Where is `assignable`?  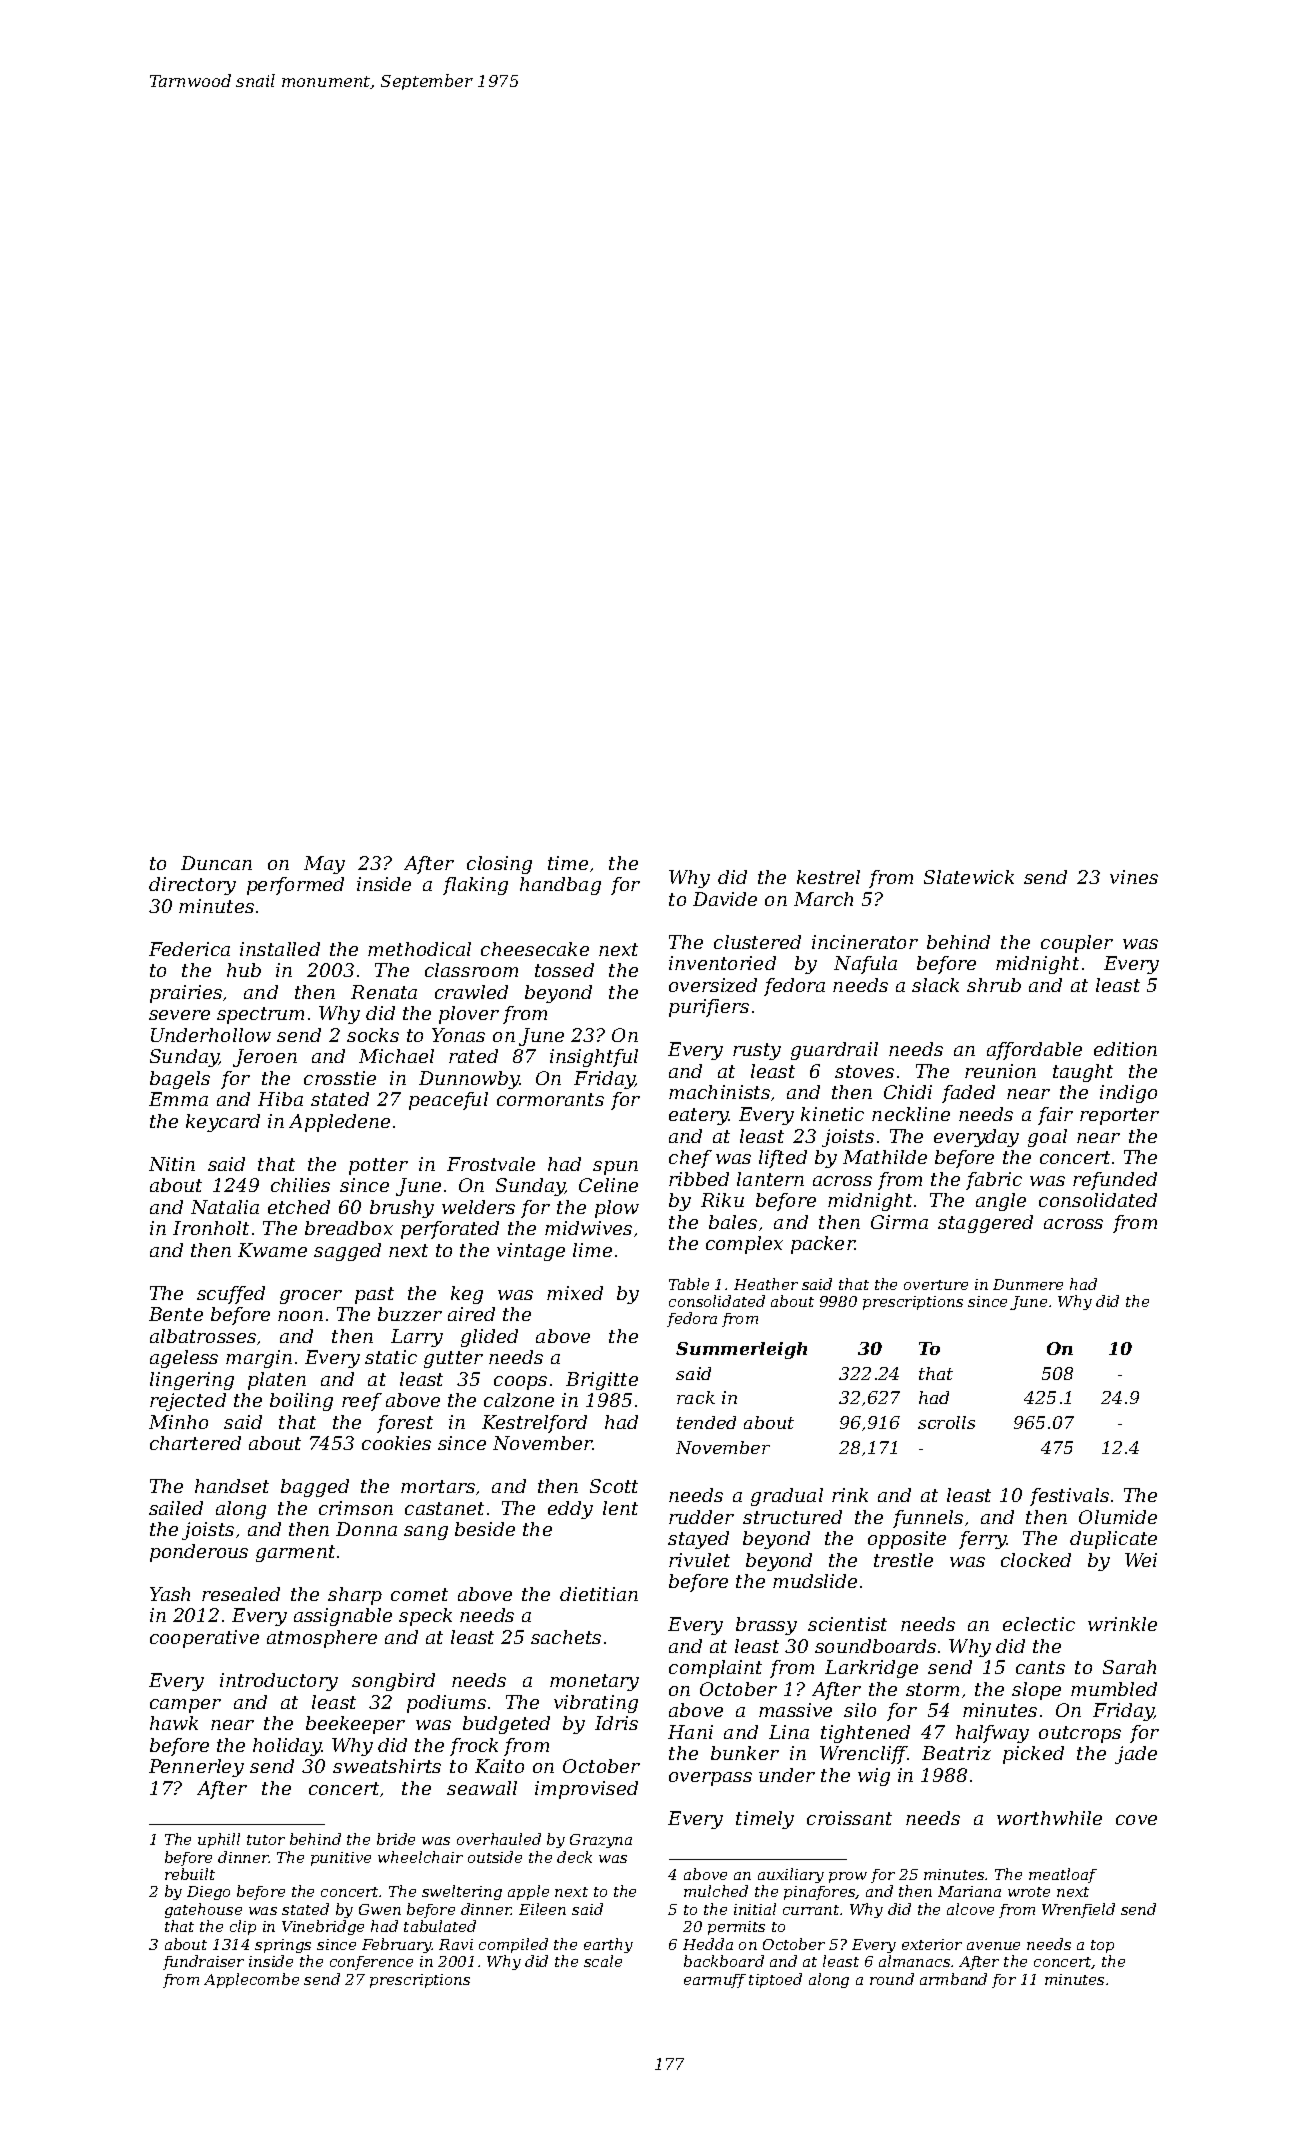
assignable is located at coordinates (343, 1617).
